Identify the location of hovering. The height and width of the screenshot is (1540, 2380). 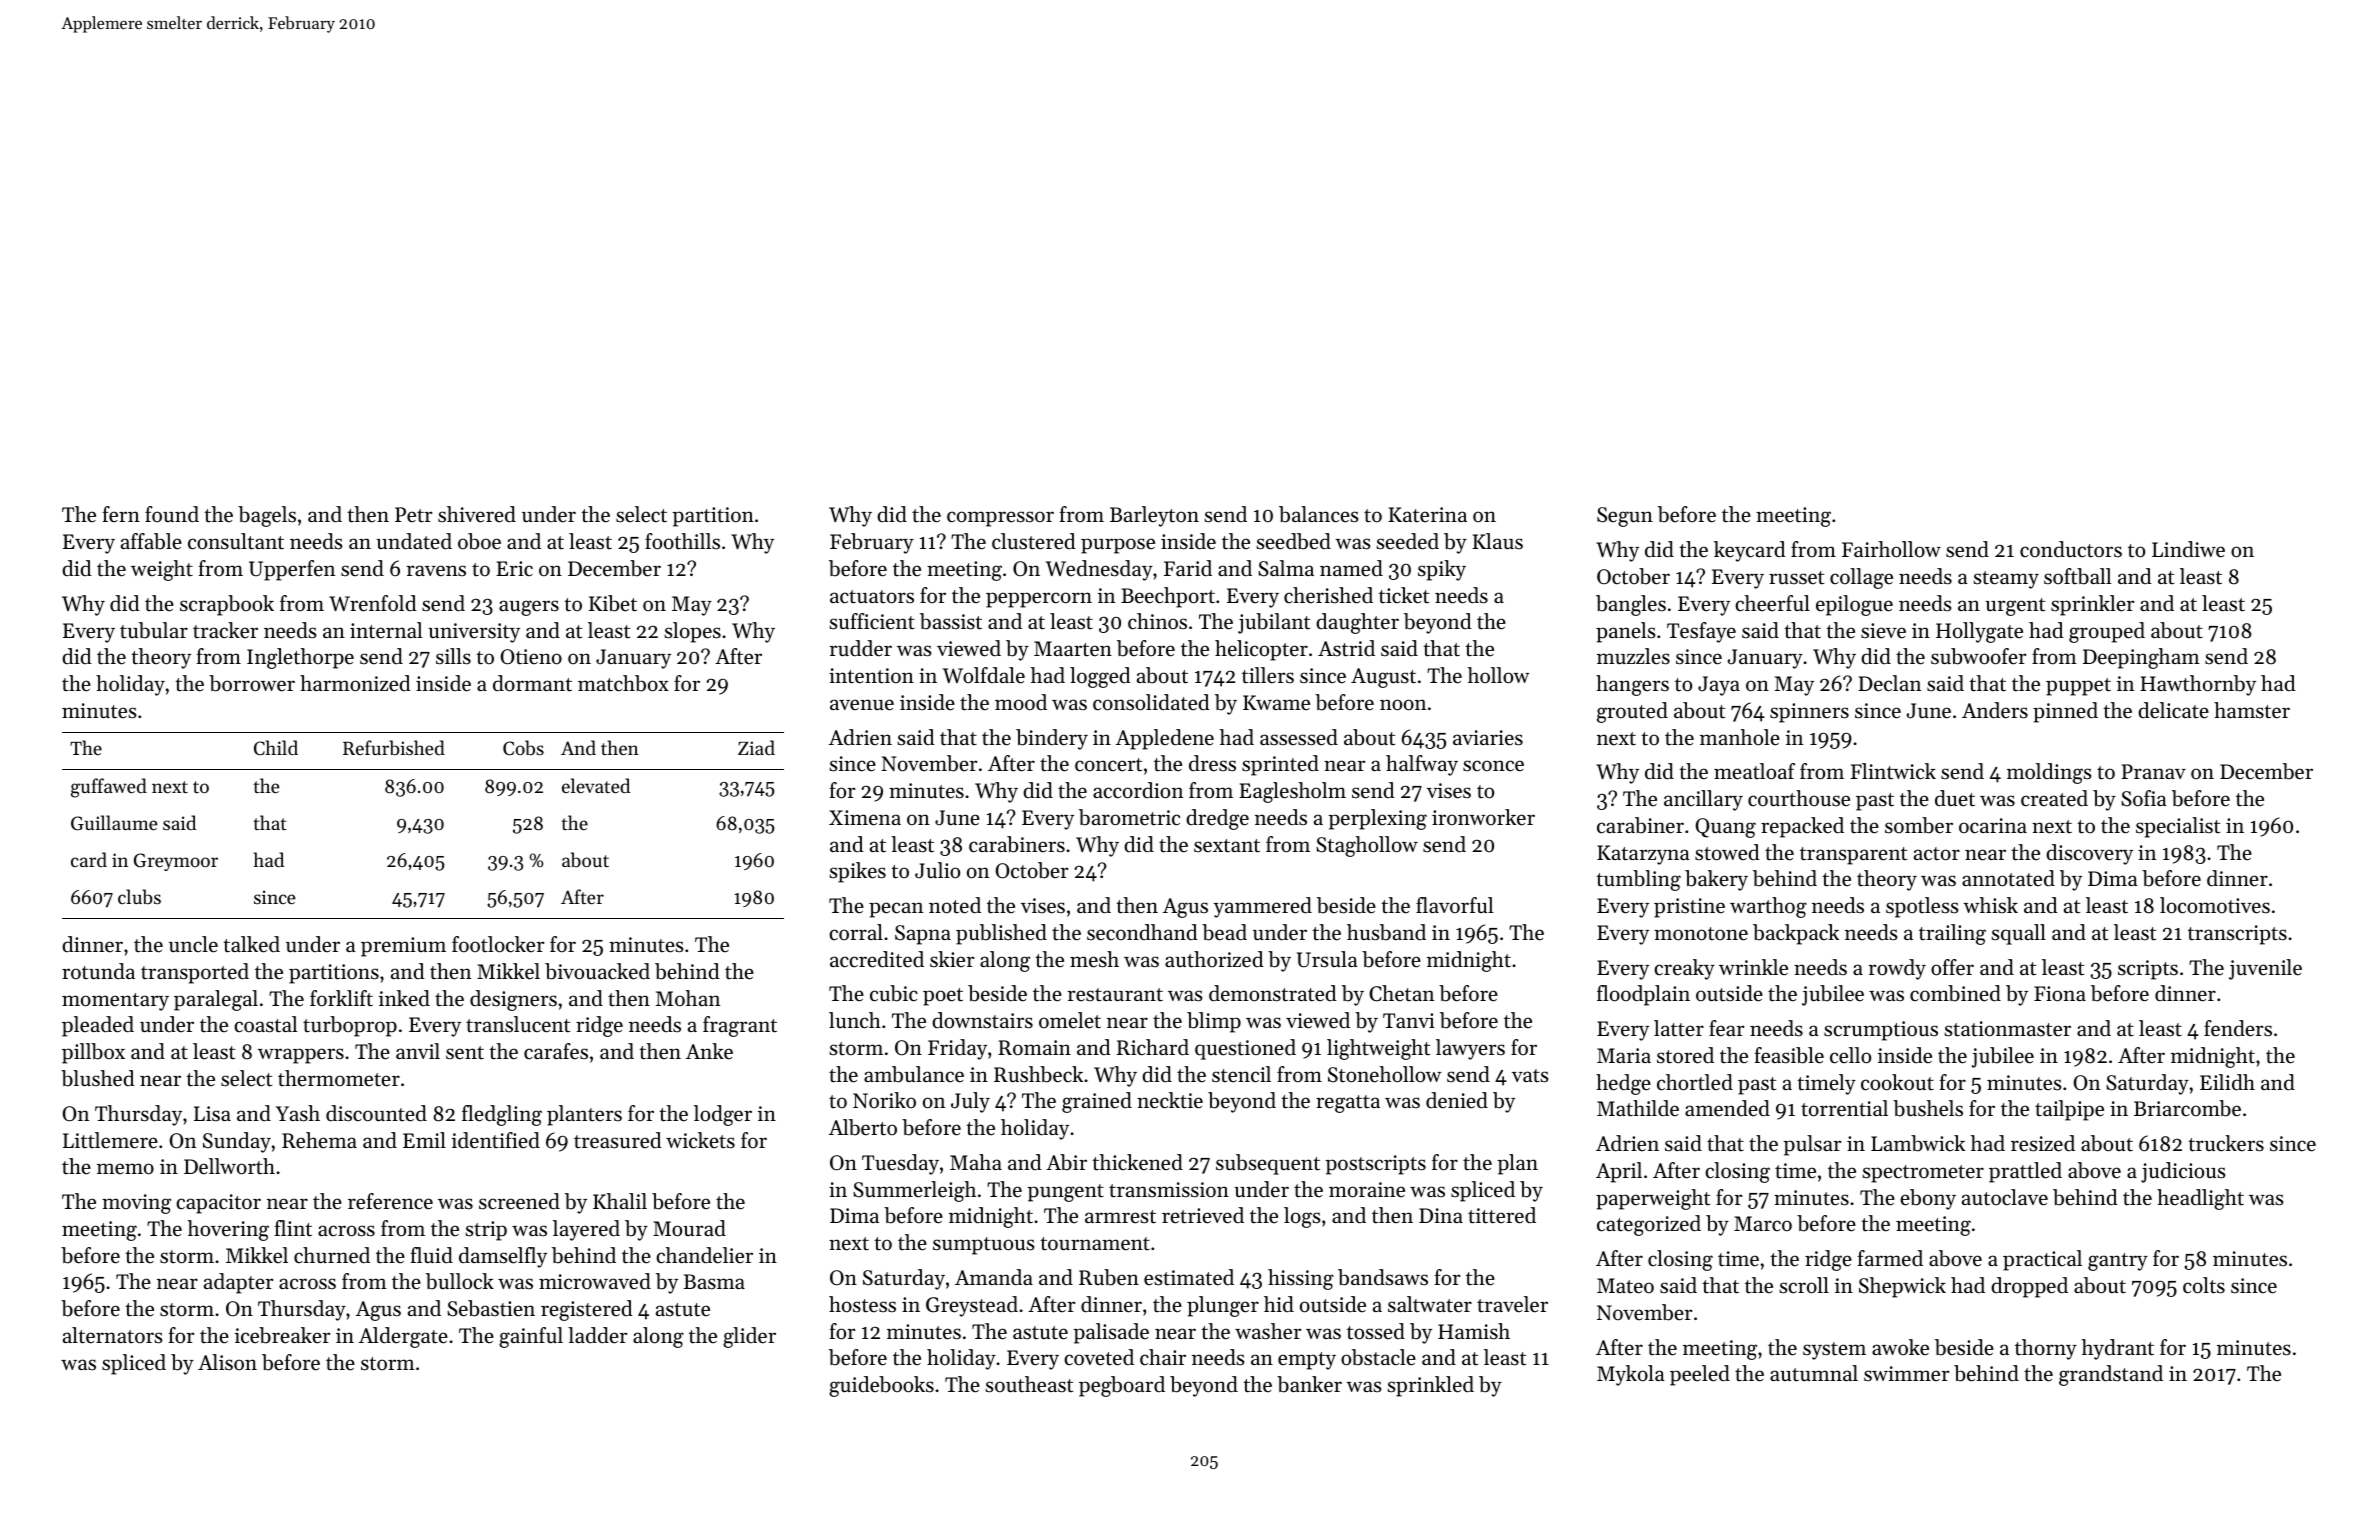
(228, 1230).
